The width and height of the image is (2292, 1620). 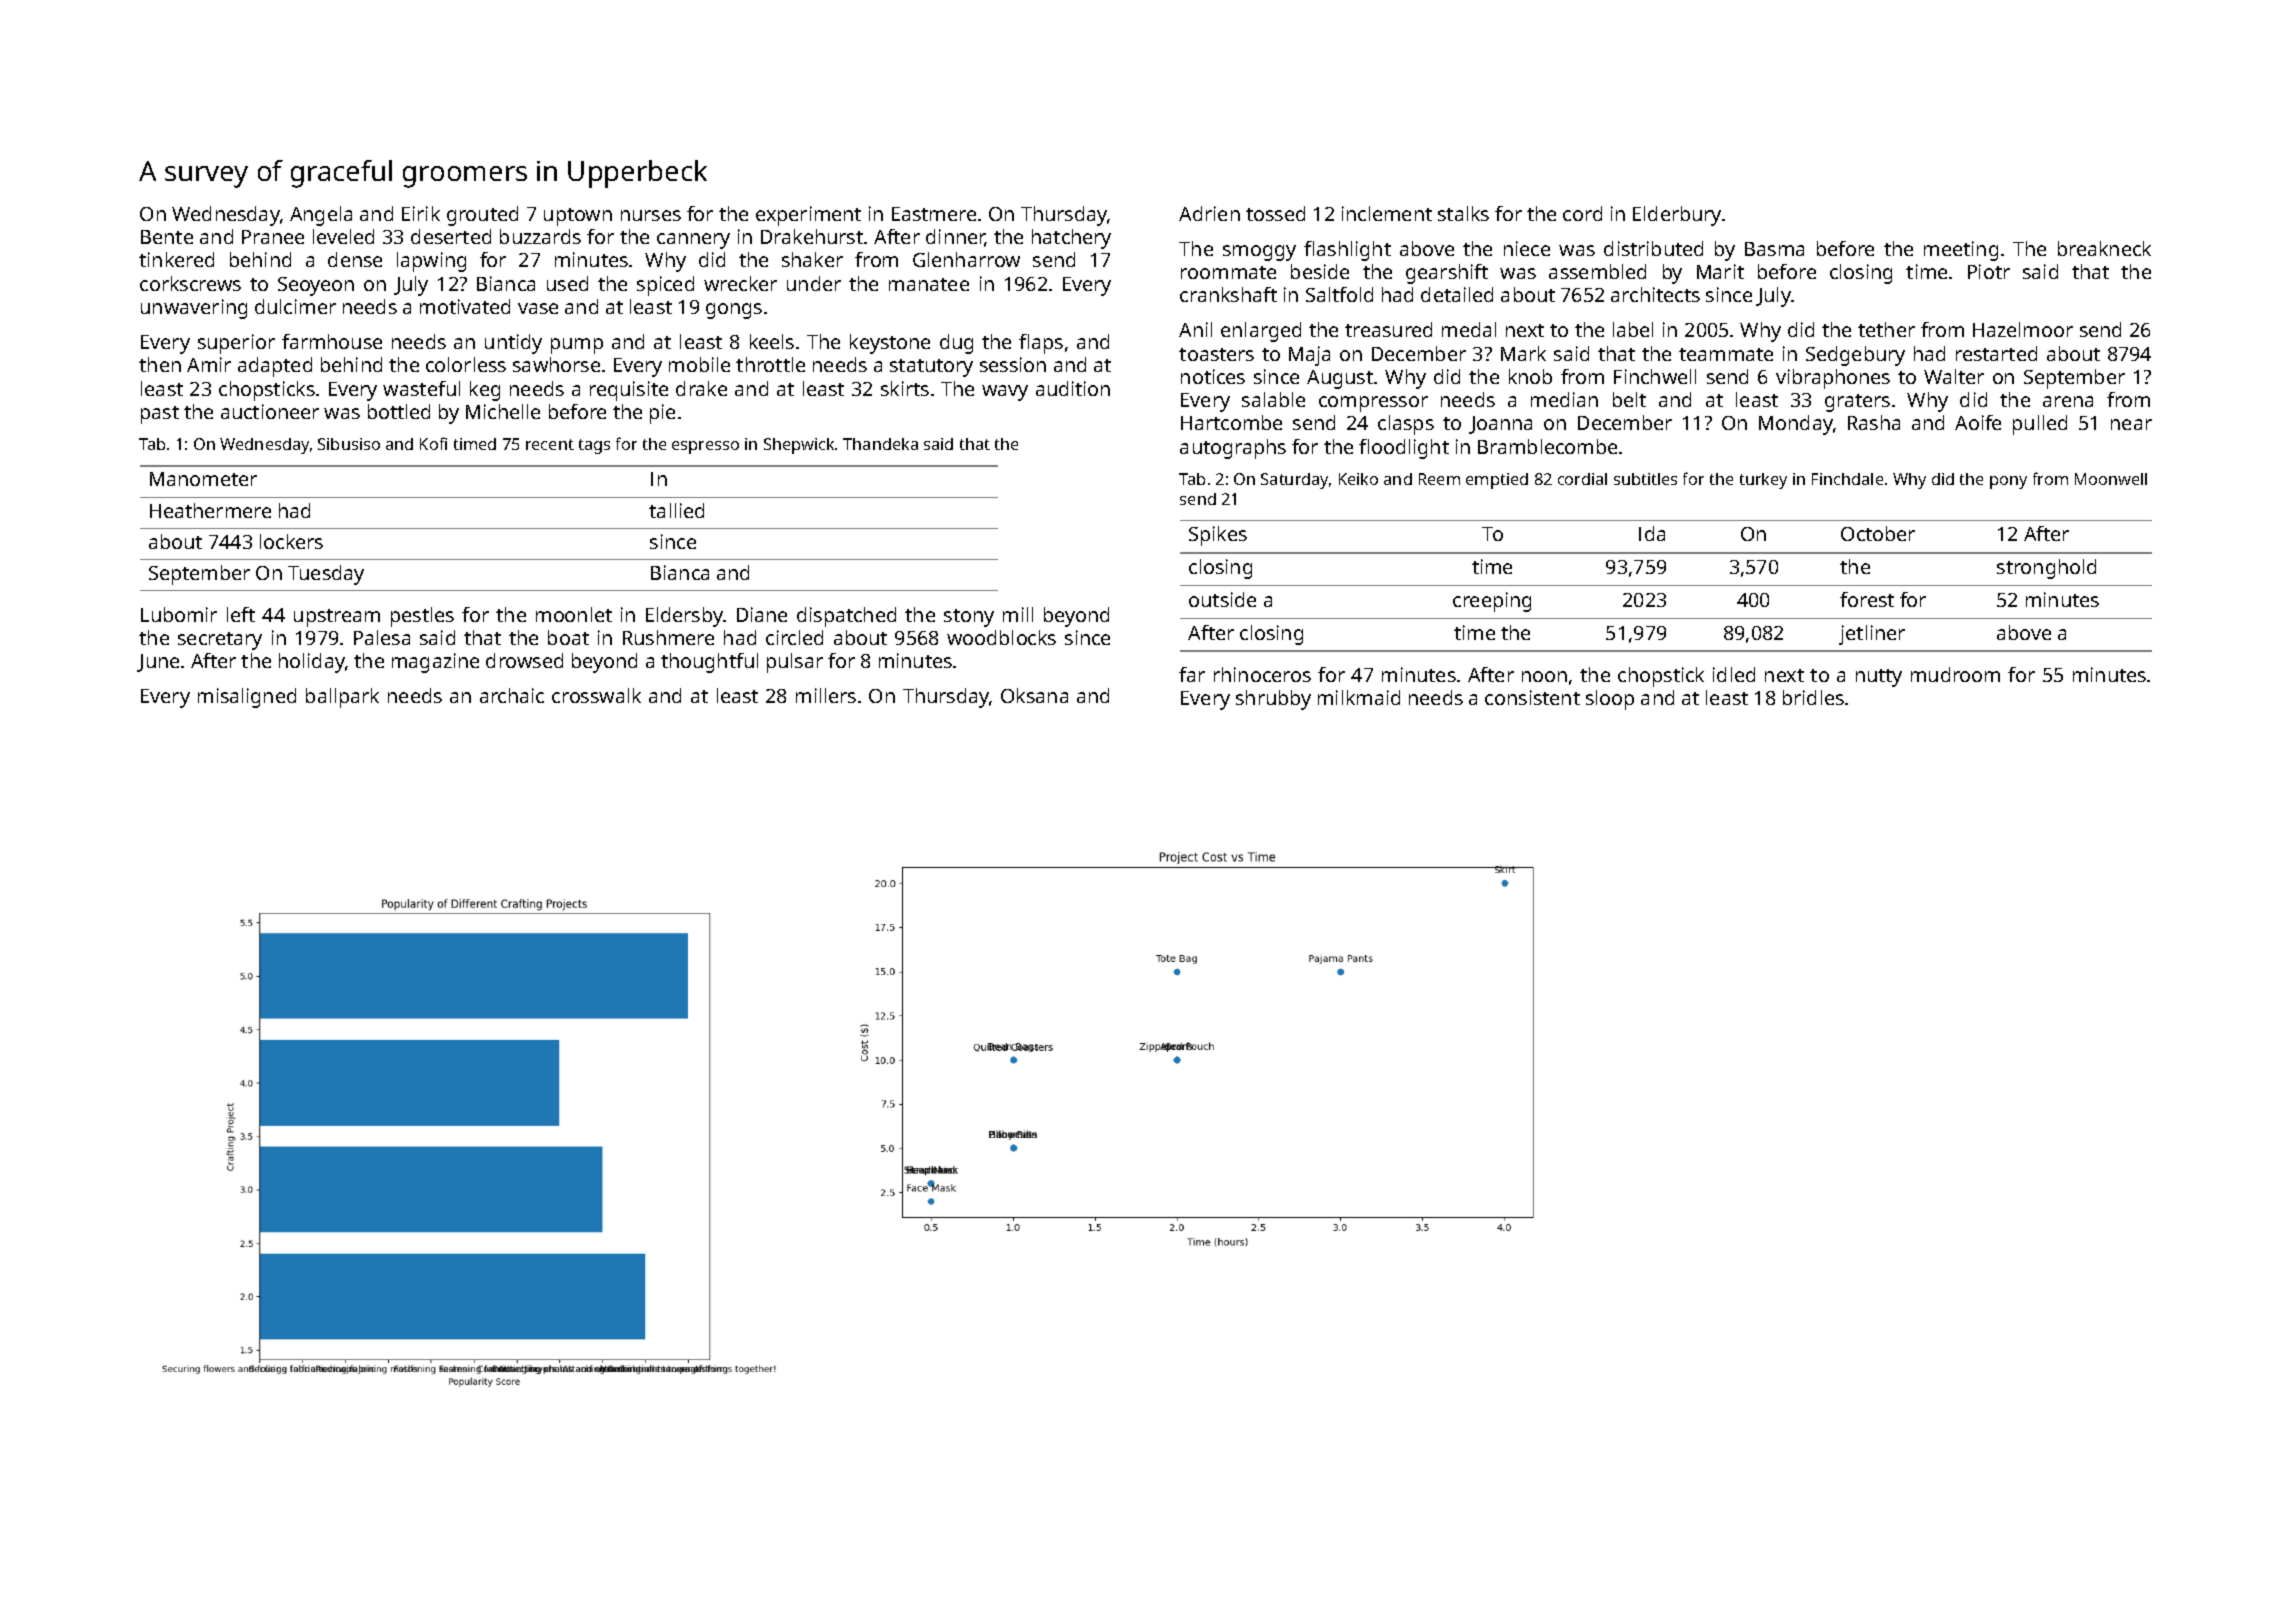 I want to click on turkey, so click(x=1763, y=481).
